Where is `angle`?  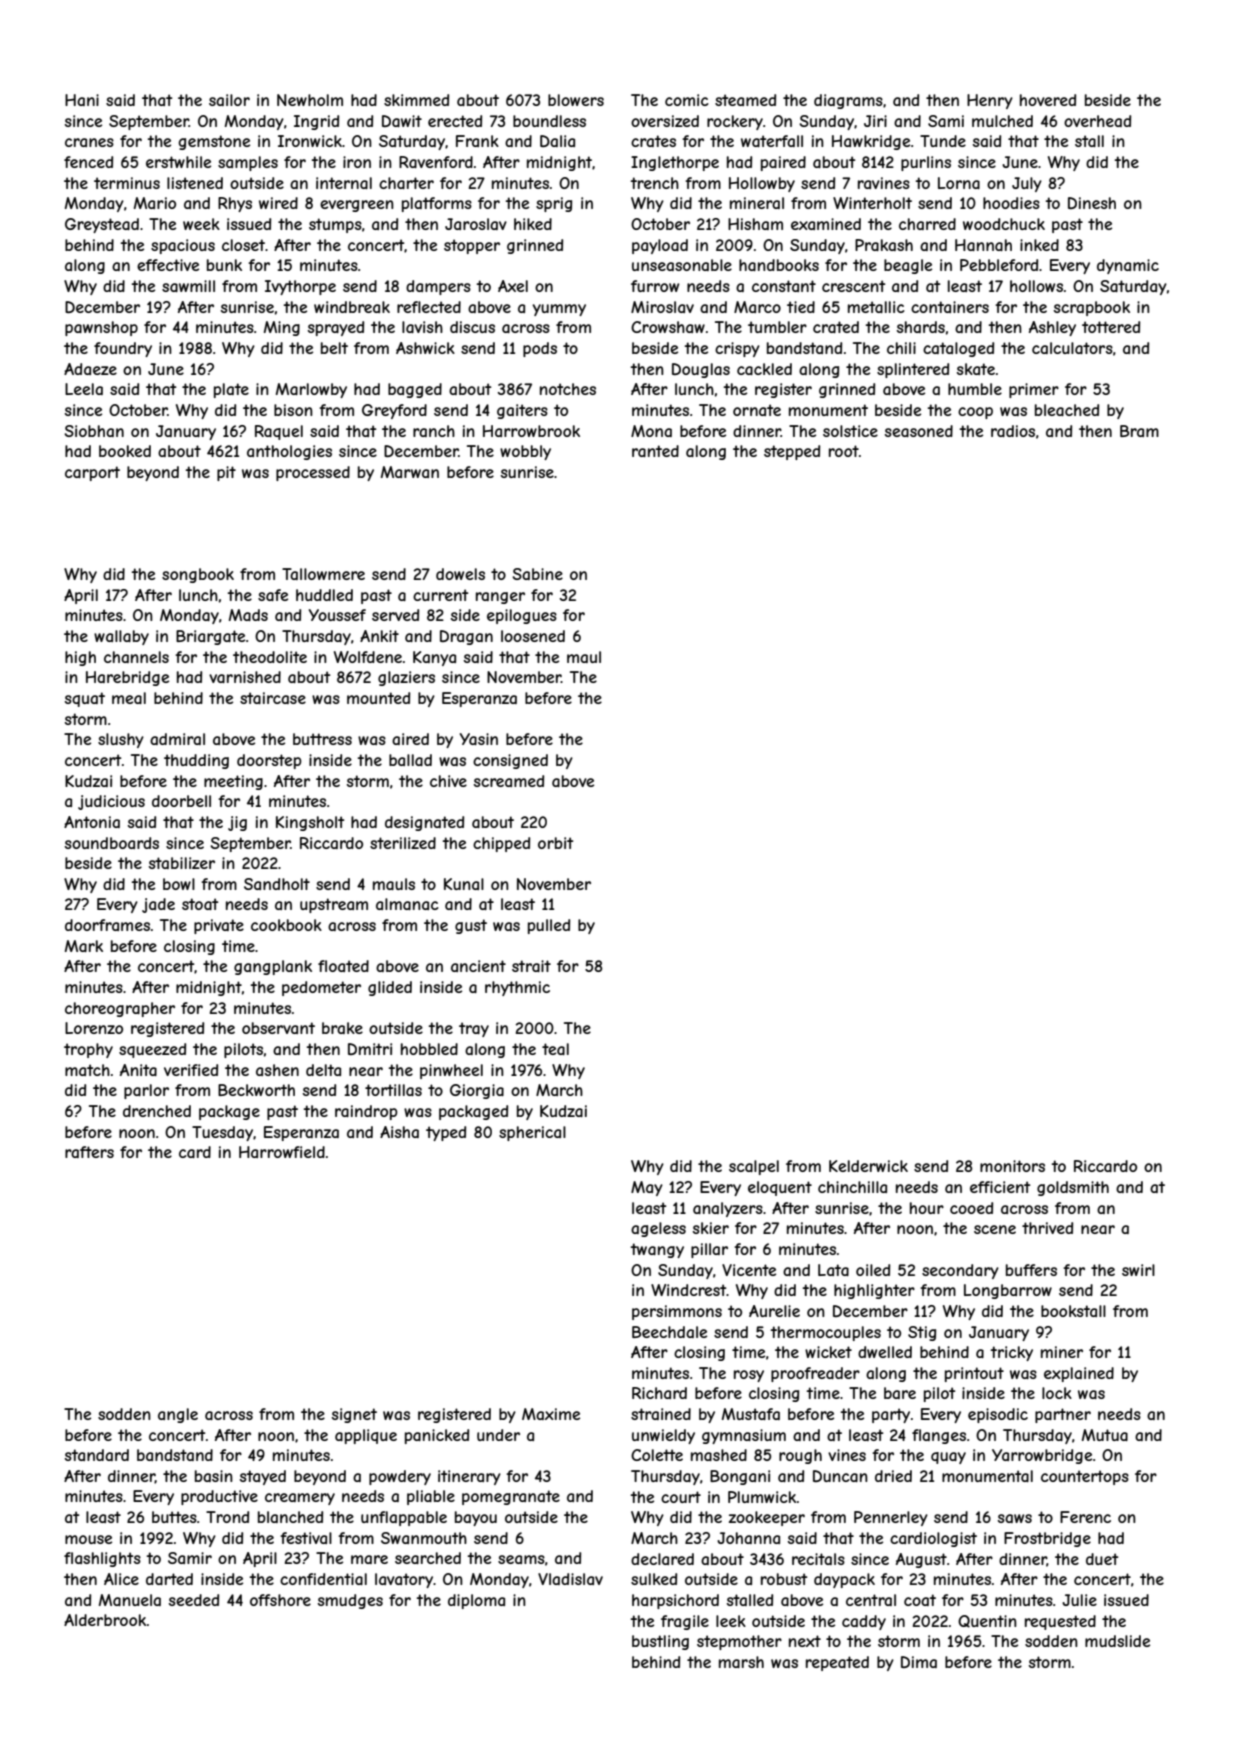 angle is located at coordinates (178, 1415).
